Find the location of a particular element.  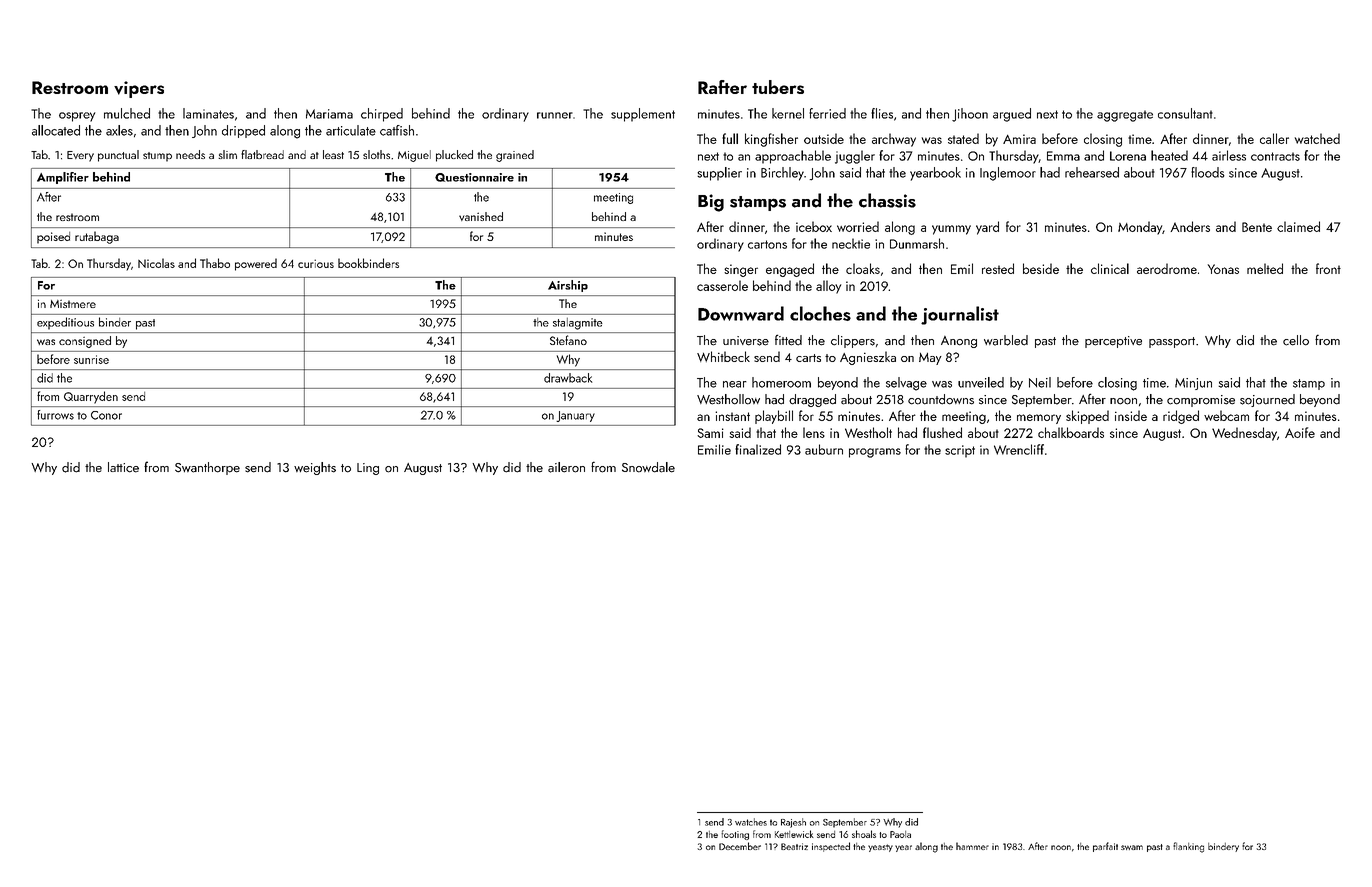

Aoife is located at coordinates (1300, 432).
